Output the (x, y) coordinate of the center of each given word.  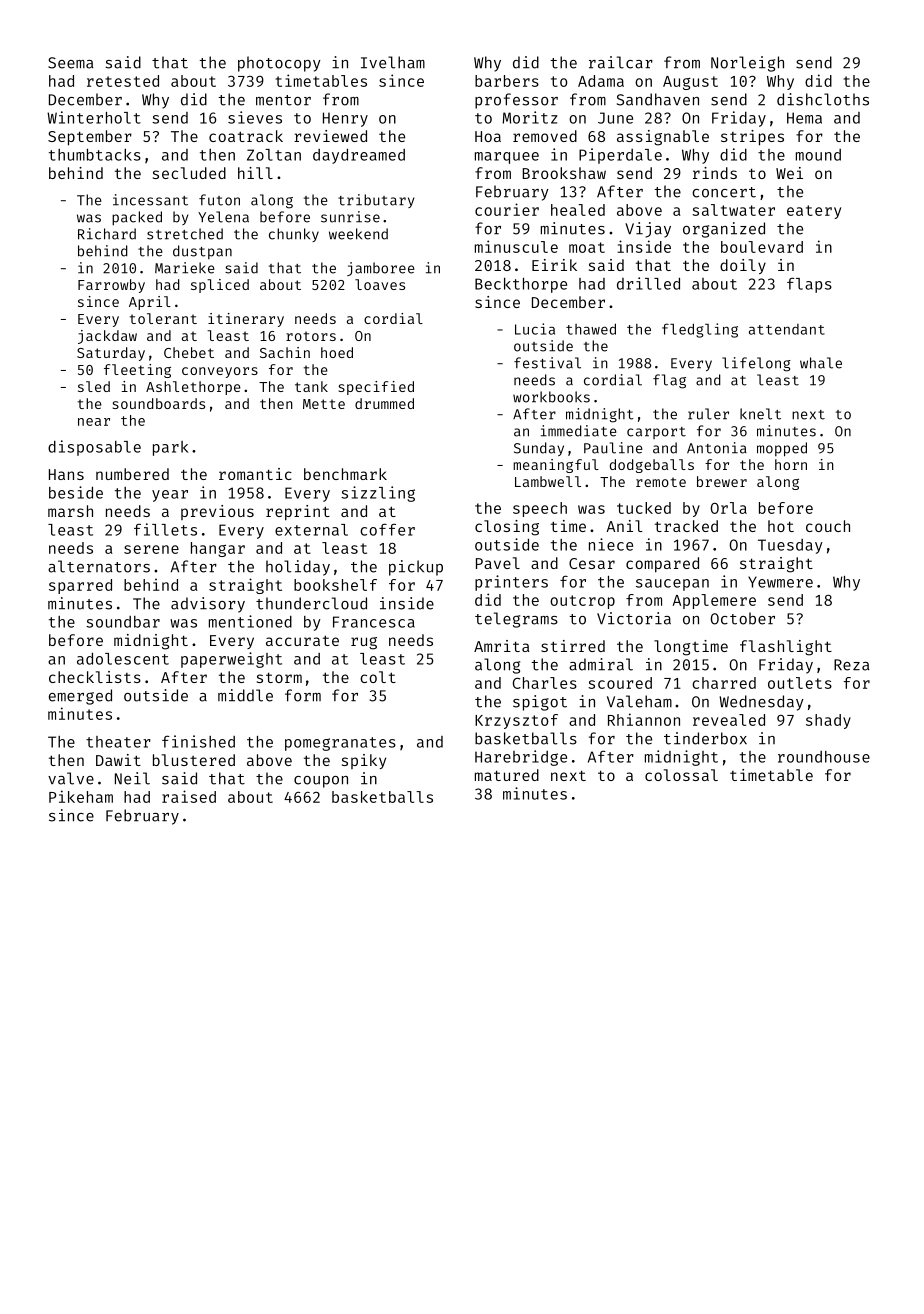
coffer (387, 529)
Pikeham (81, 796)
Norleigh (747, 64)
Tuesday (790, 546)
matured (507, 775)
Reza (852, 665)
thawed (591, 329)
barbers (507, 81)
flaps (809, 285)
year (170, 496)
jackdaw (107, 337)
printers (511, 583)
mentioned (250, 621)
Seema (71, 63)
